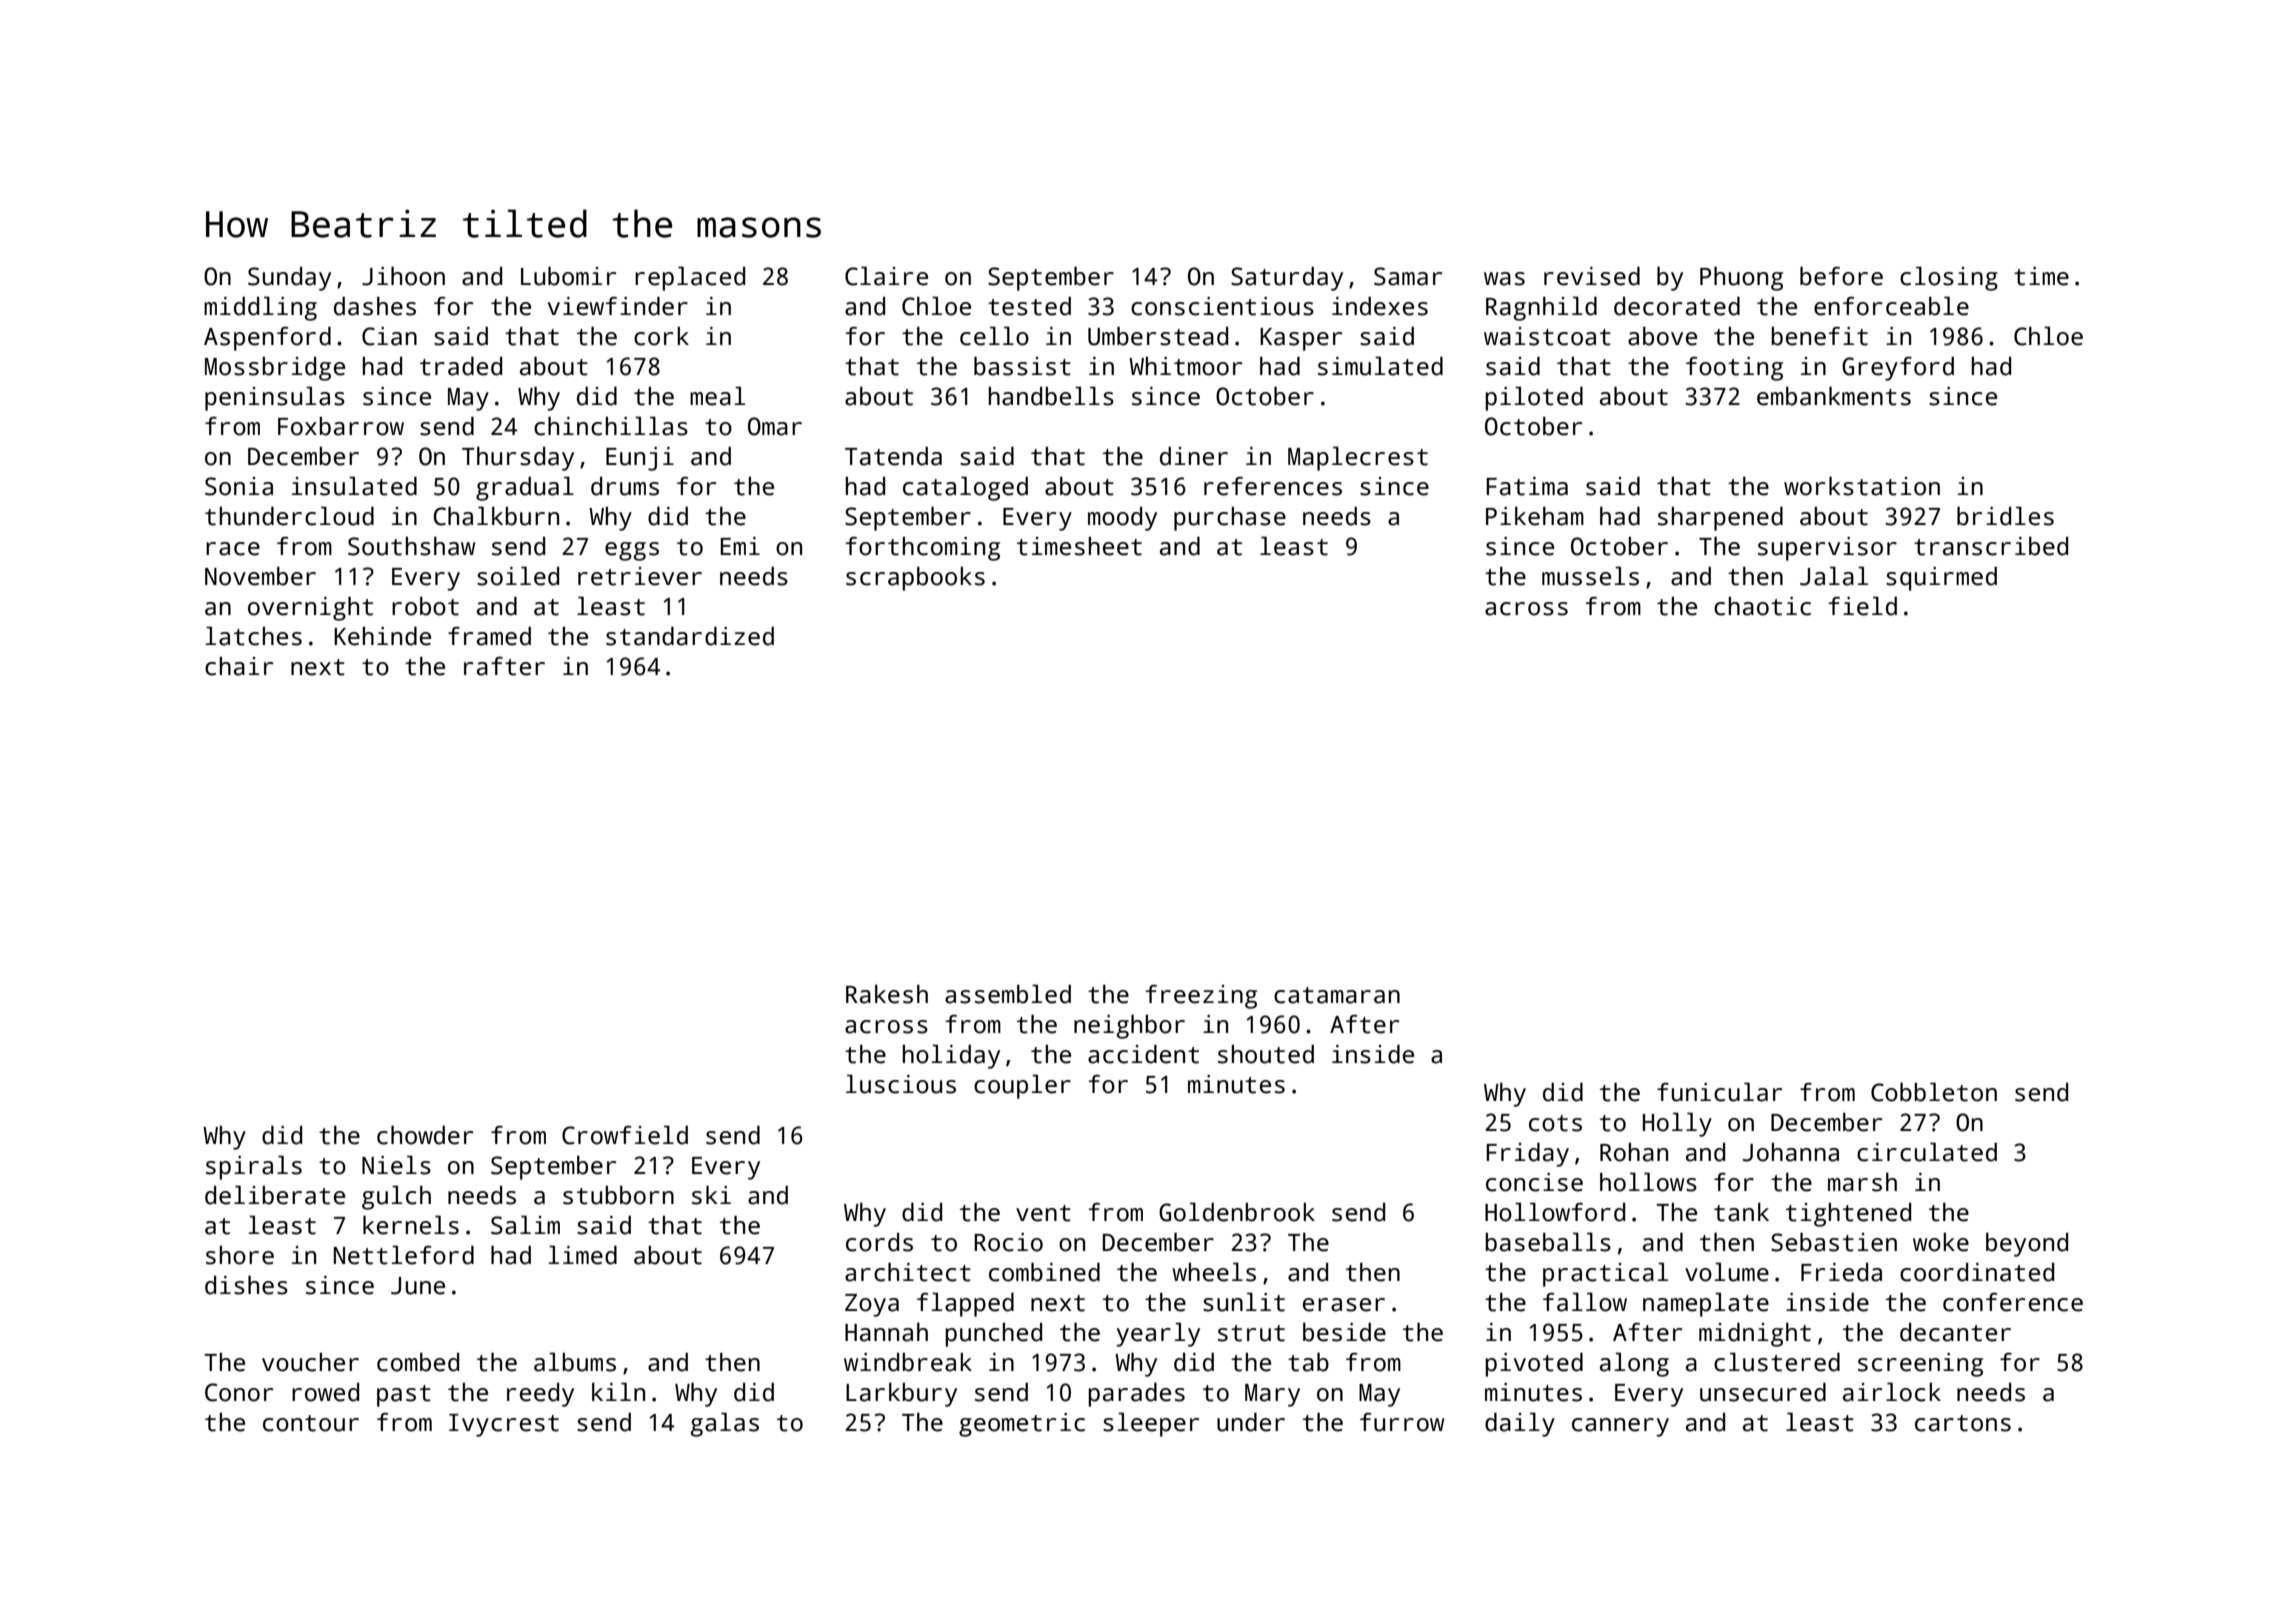 Image resolution: width=2292 pixels, height=1620 pixels. I want to click on simulated, so click(1380, 366).
